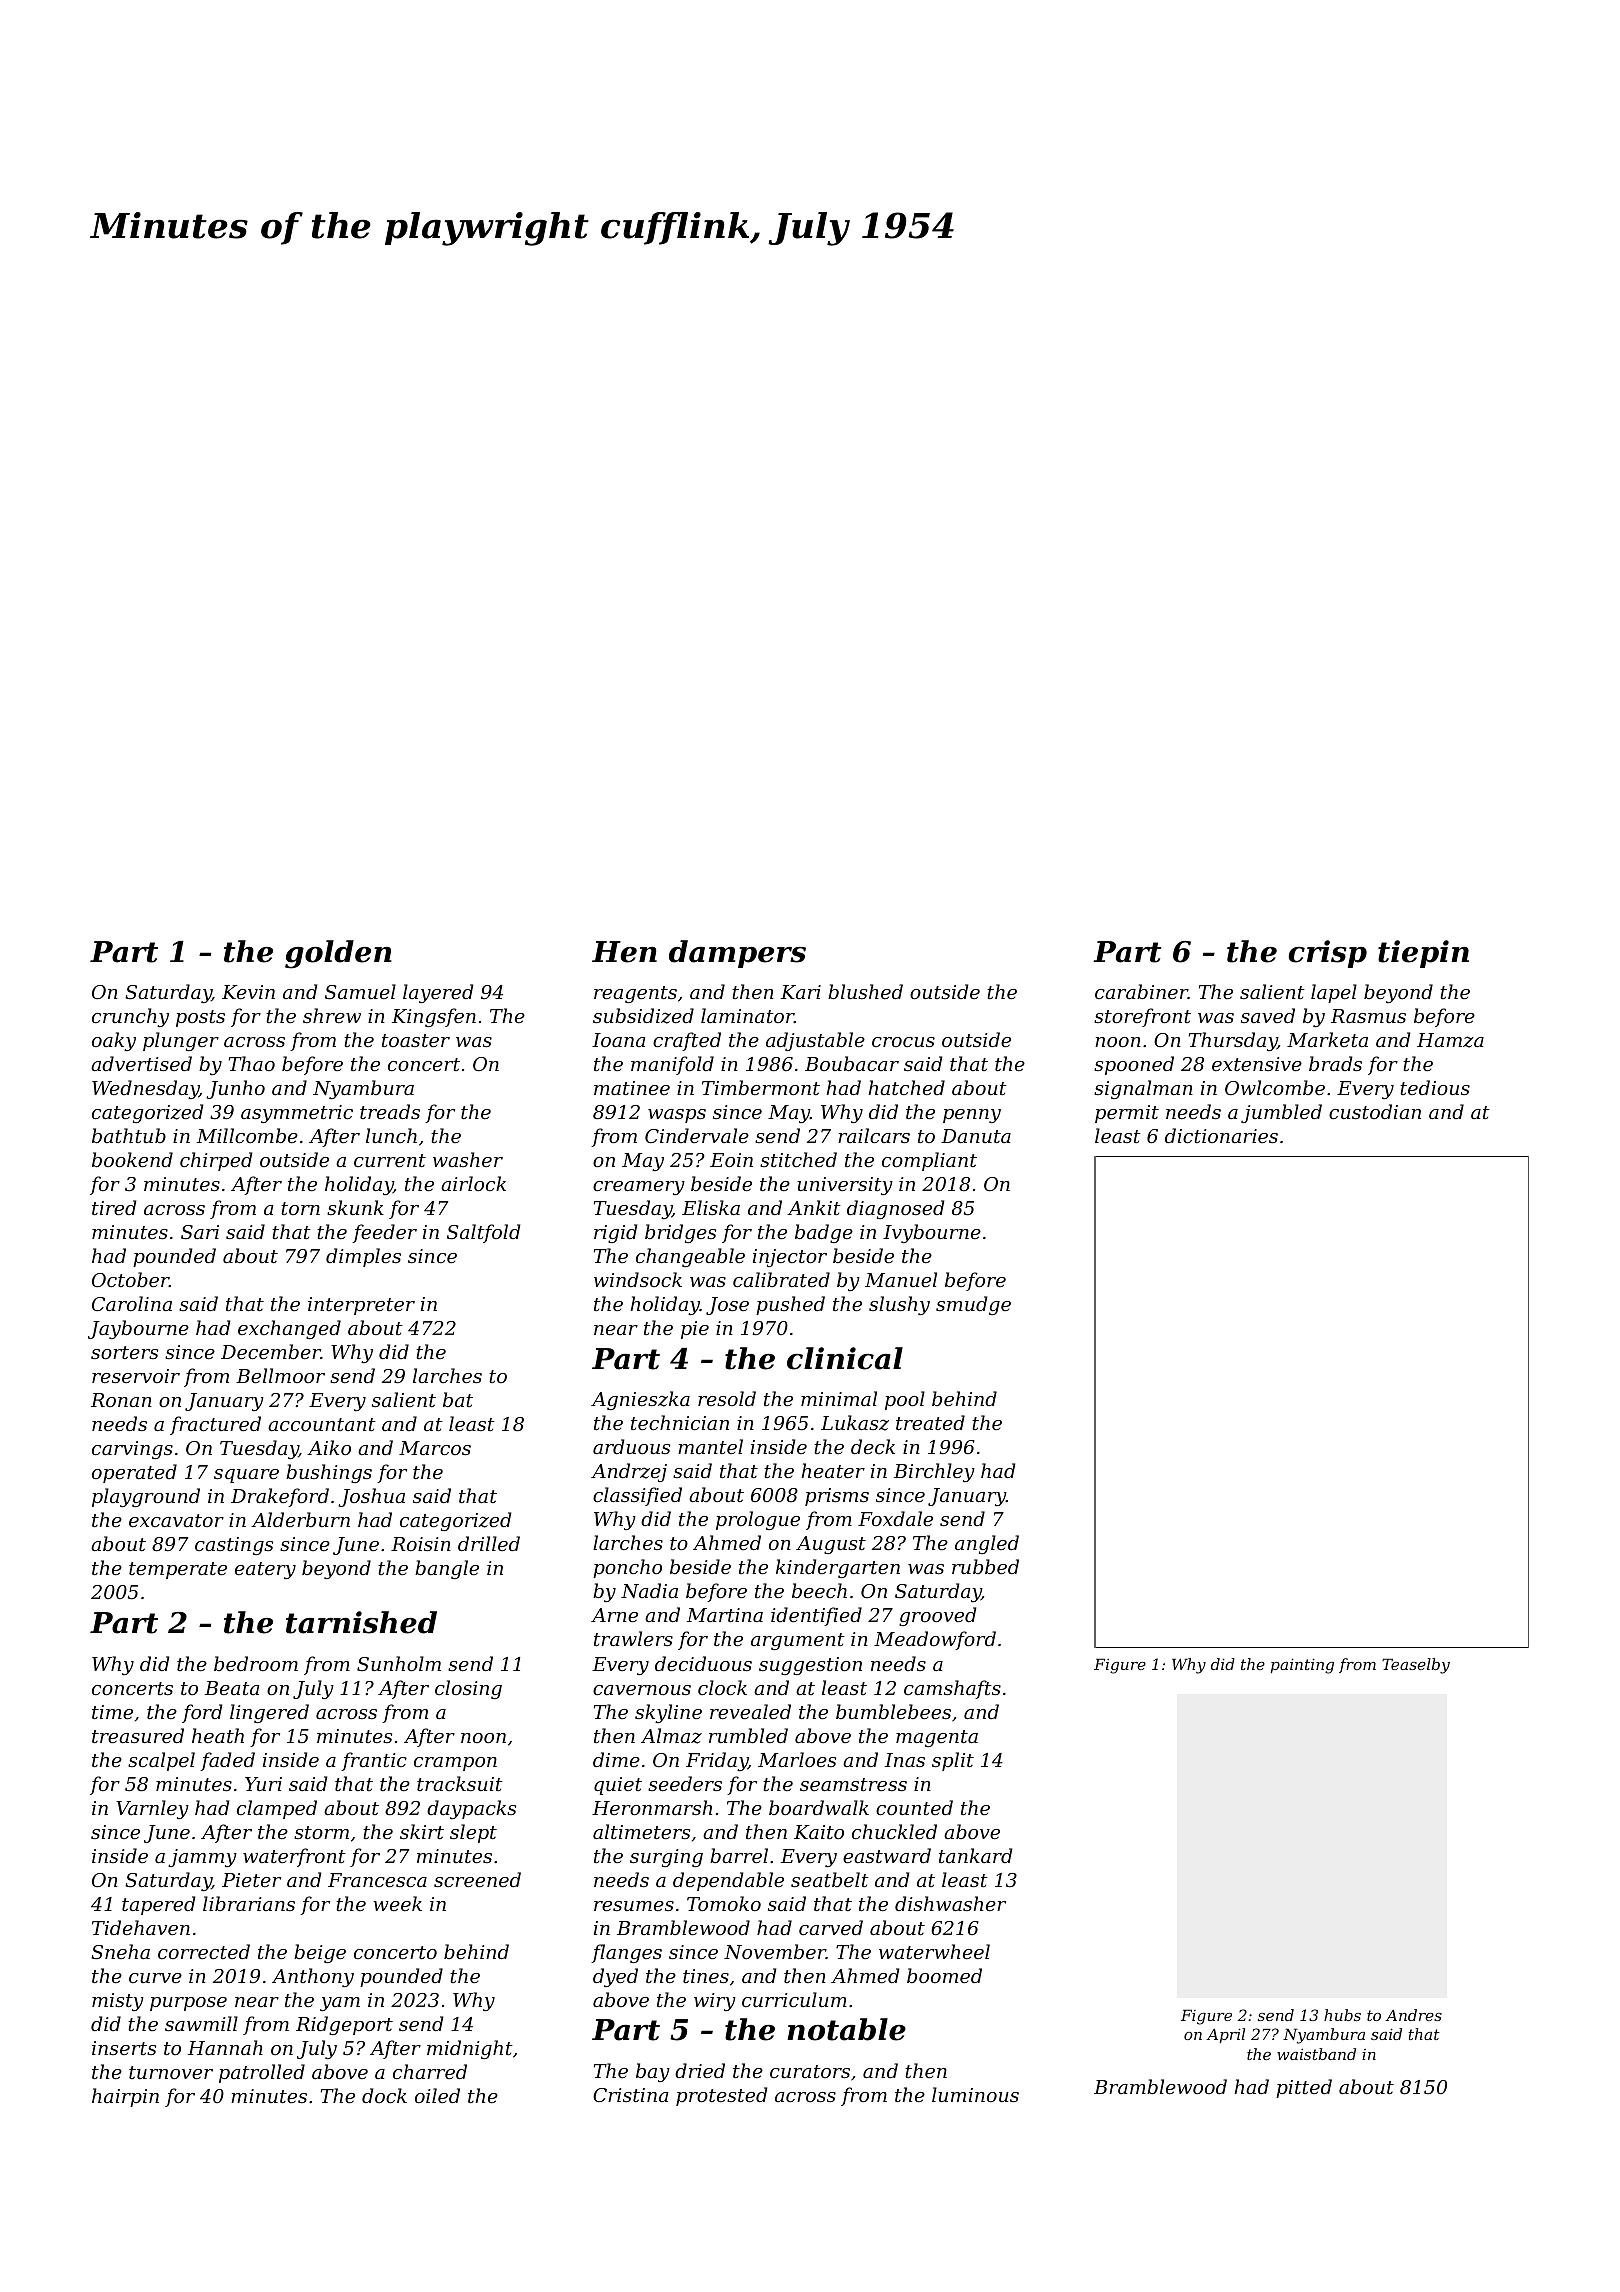  I want to click on dictionaries, so click(1221, 1135).
